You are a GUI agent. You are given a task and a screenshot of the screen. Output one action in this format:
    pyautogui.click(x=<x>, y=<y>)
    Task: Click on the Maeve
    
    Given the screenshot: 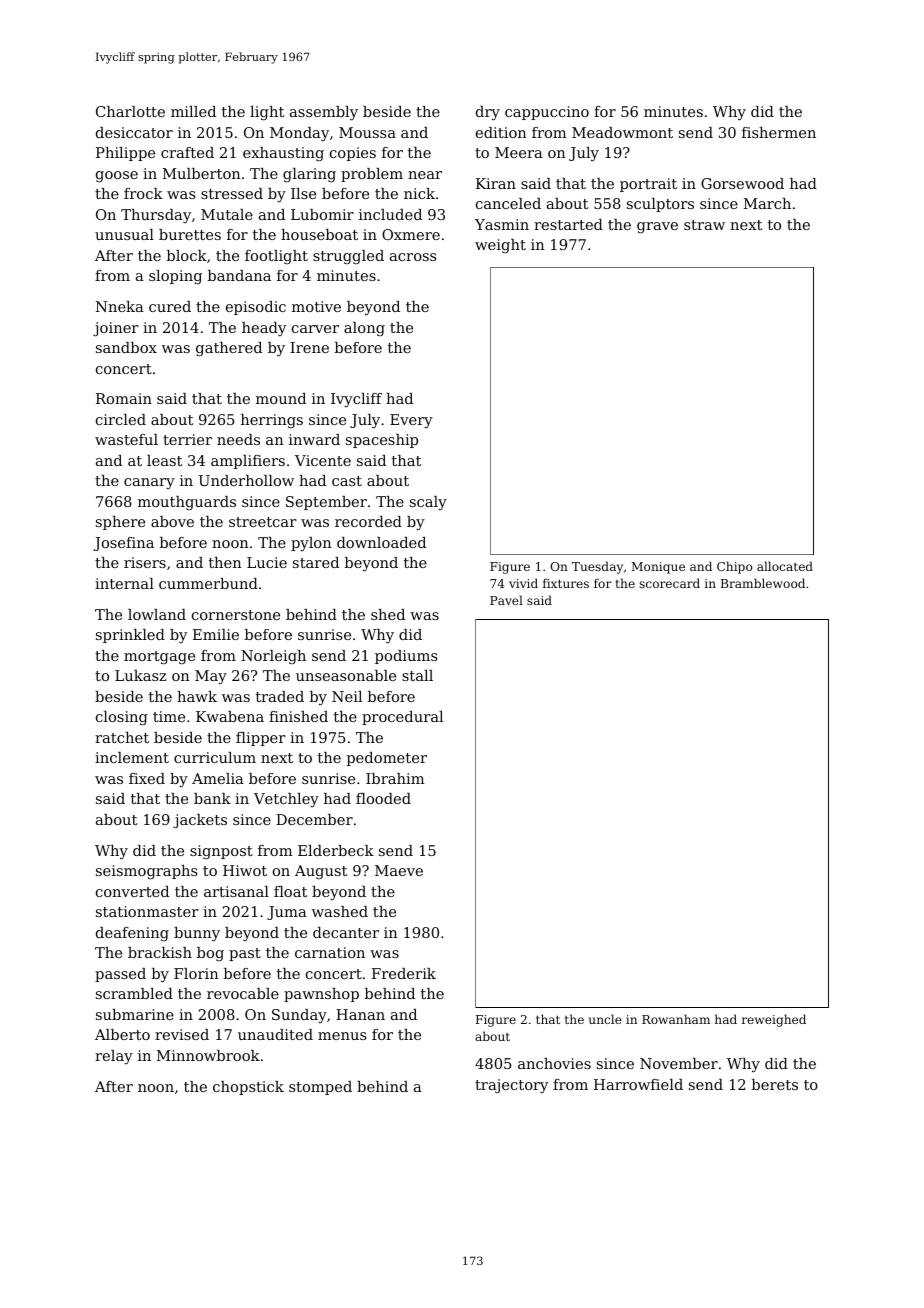 What is the action you would take?
    pyautogui.click(x=399, y=870)
